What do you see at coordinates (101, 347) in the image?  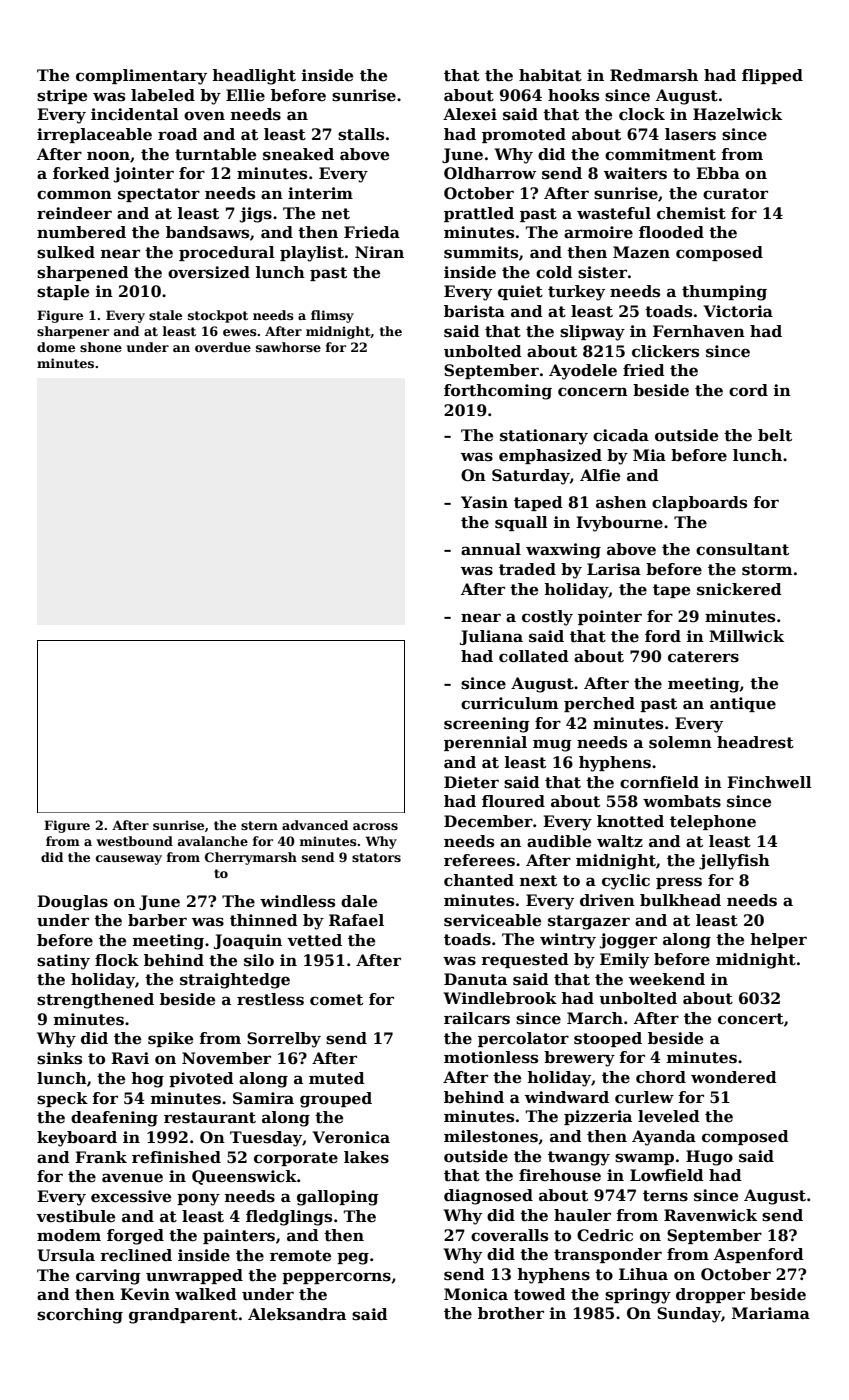 I see `shone` at bounding box center [101, 347].
